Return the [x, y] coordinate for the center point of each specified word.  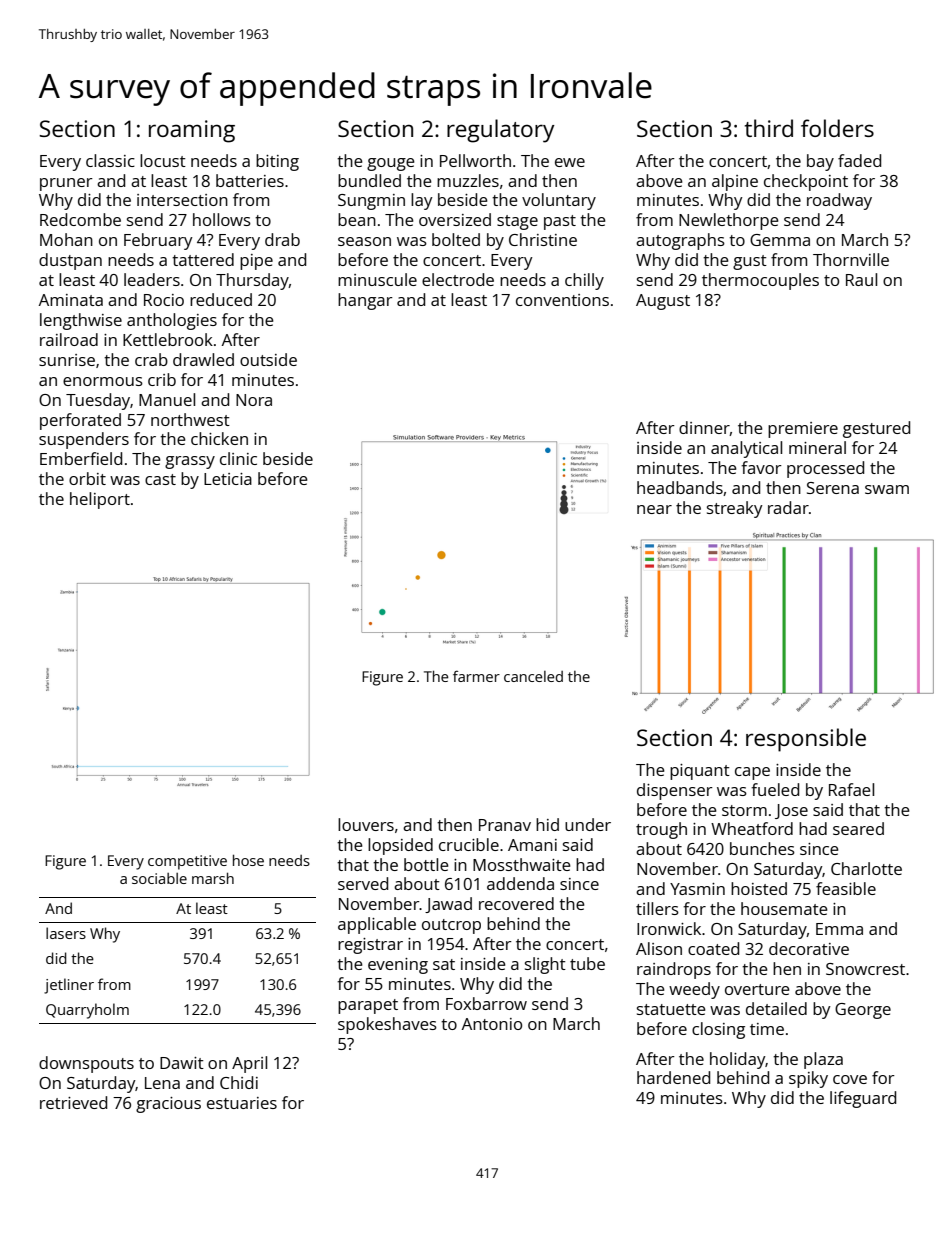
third [769, 128]
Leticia [228, 479]
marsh [213, 878]
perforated [80, 421]
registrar [370, 946]
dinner [704, 428]
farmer [476, 676]
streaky [735, 509]
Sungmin [371, 202]
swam [887, 489]
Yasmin [697, 889]
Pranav [505, 825]
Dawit [182, 1063]
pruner [66, 184]
